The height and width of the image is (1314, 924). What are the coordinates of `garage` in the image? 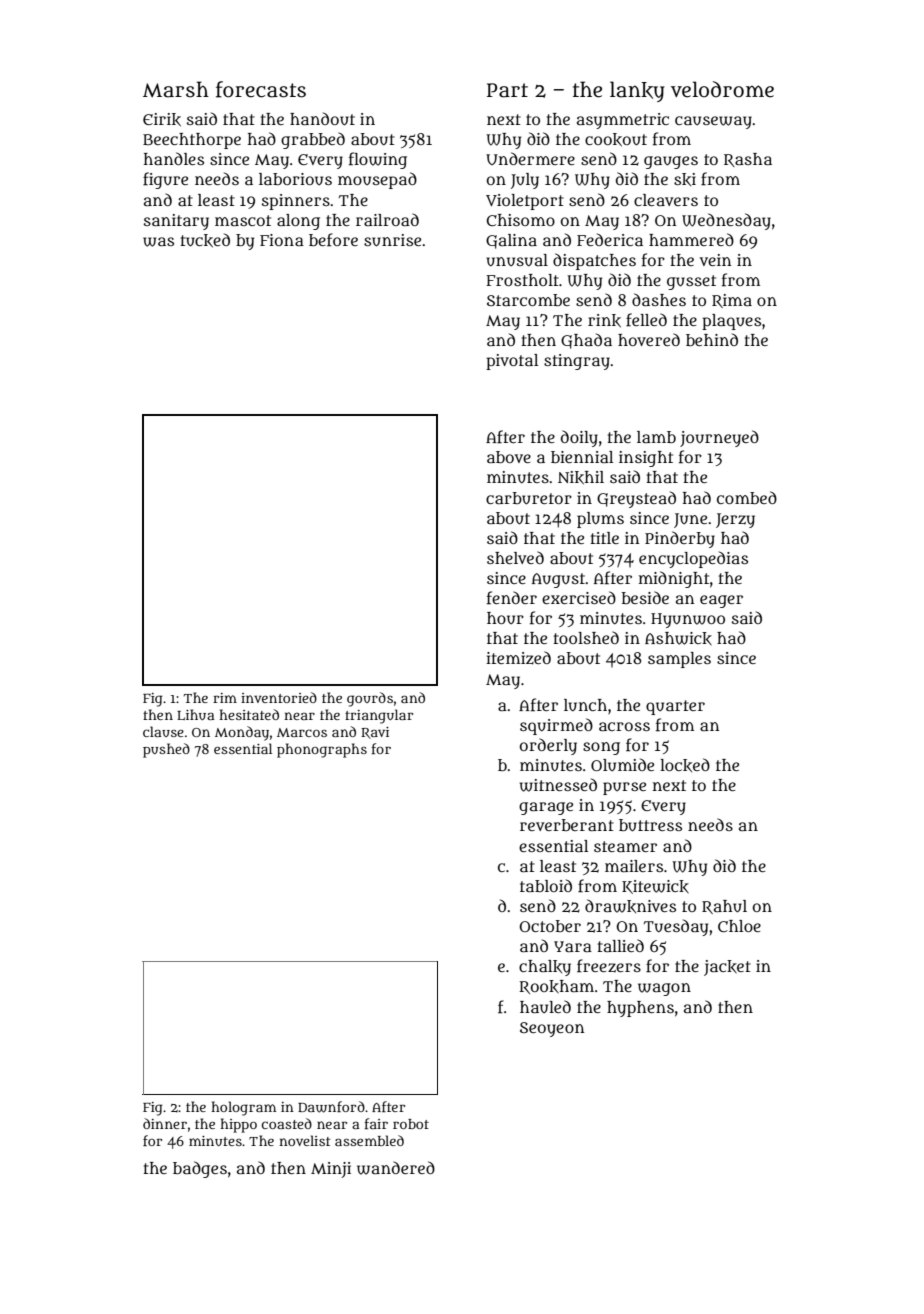 It's located at (546, 808).
